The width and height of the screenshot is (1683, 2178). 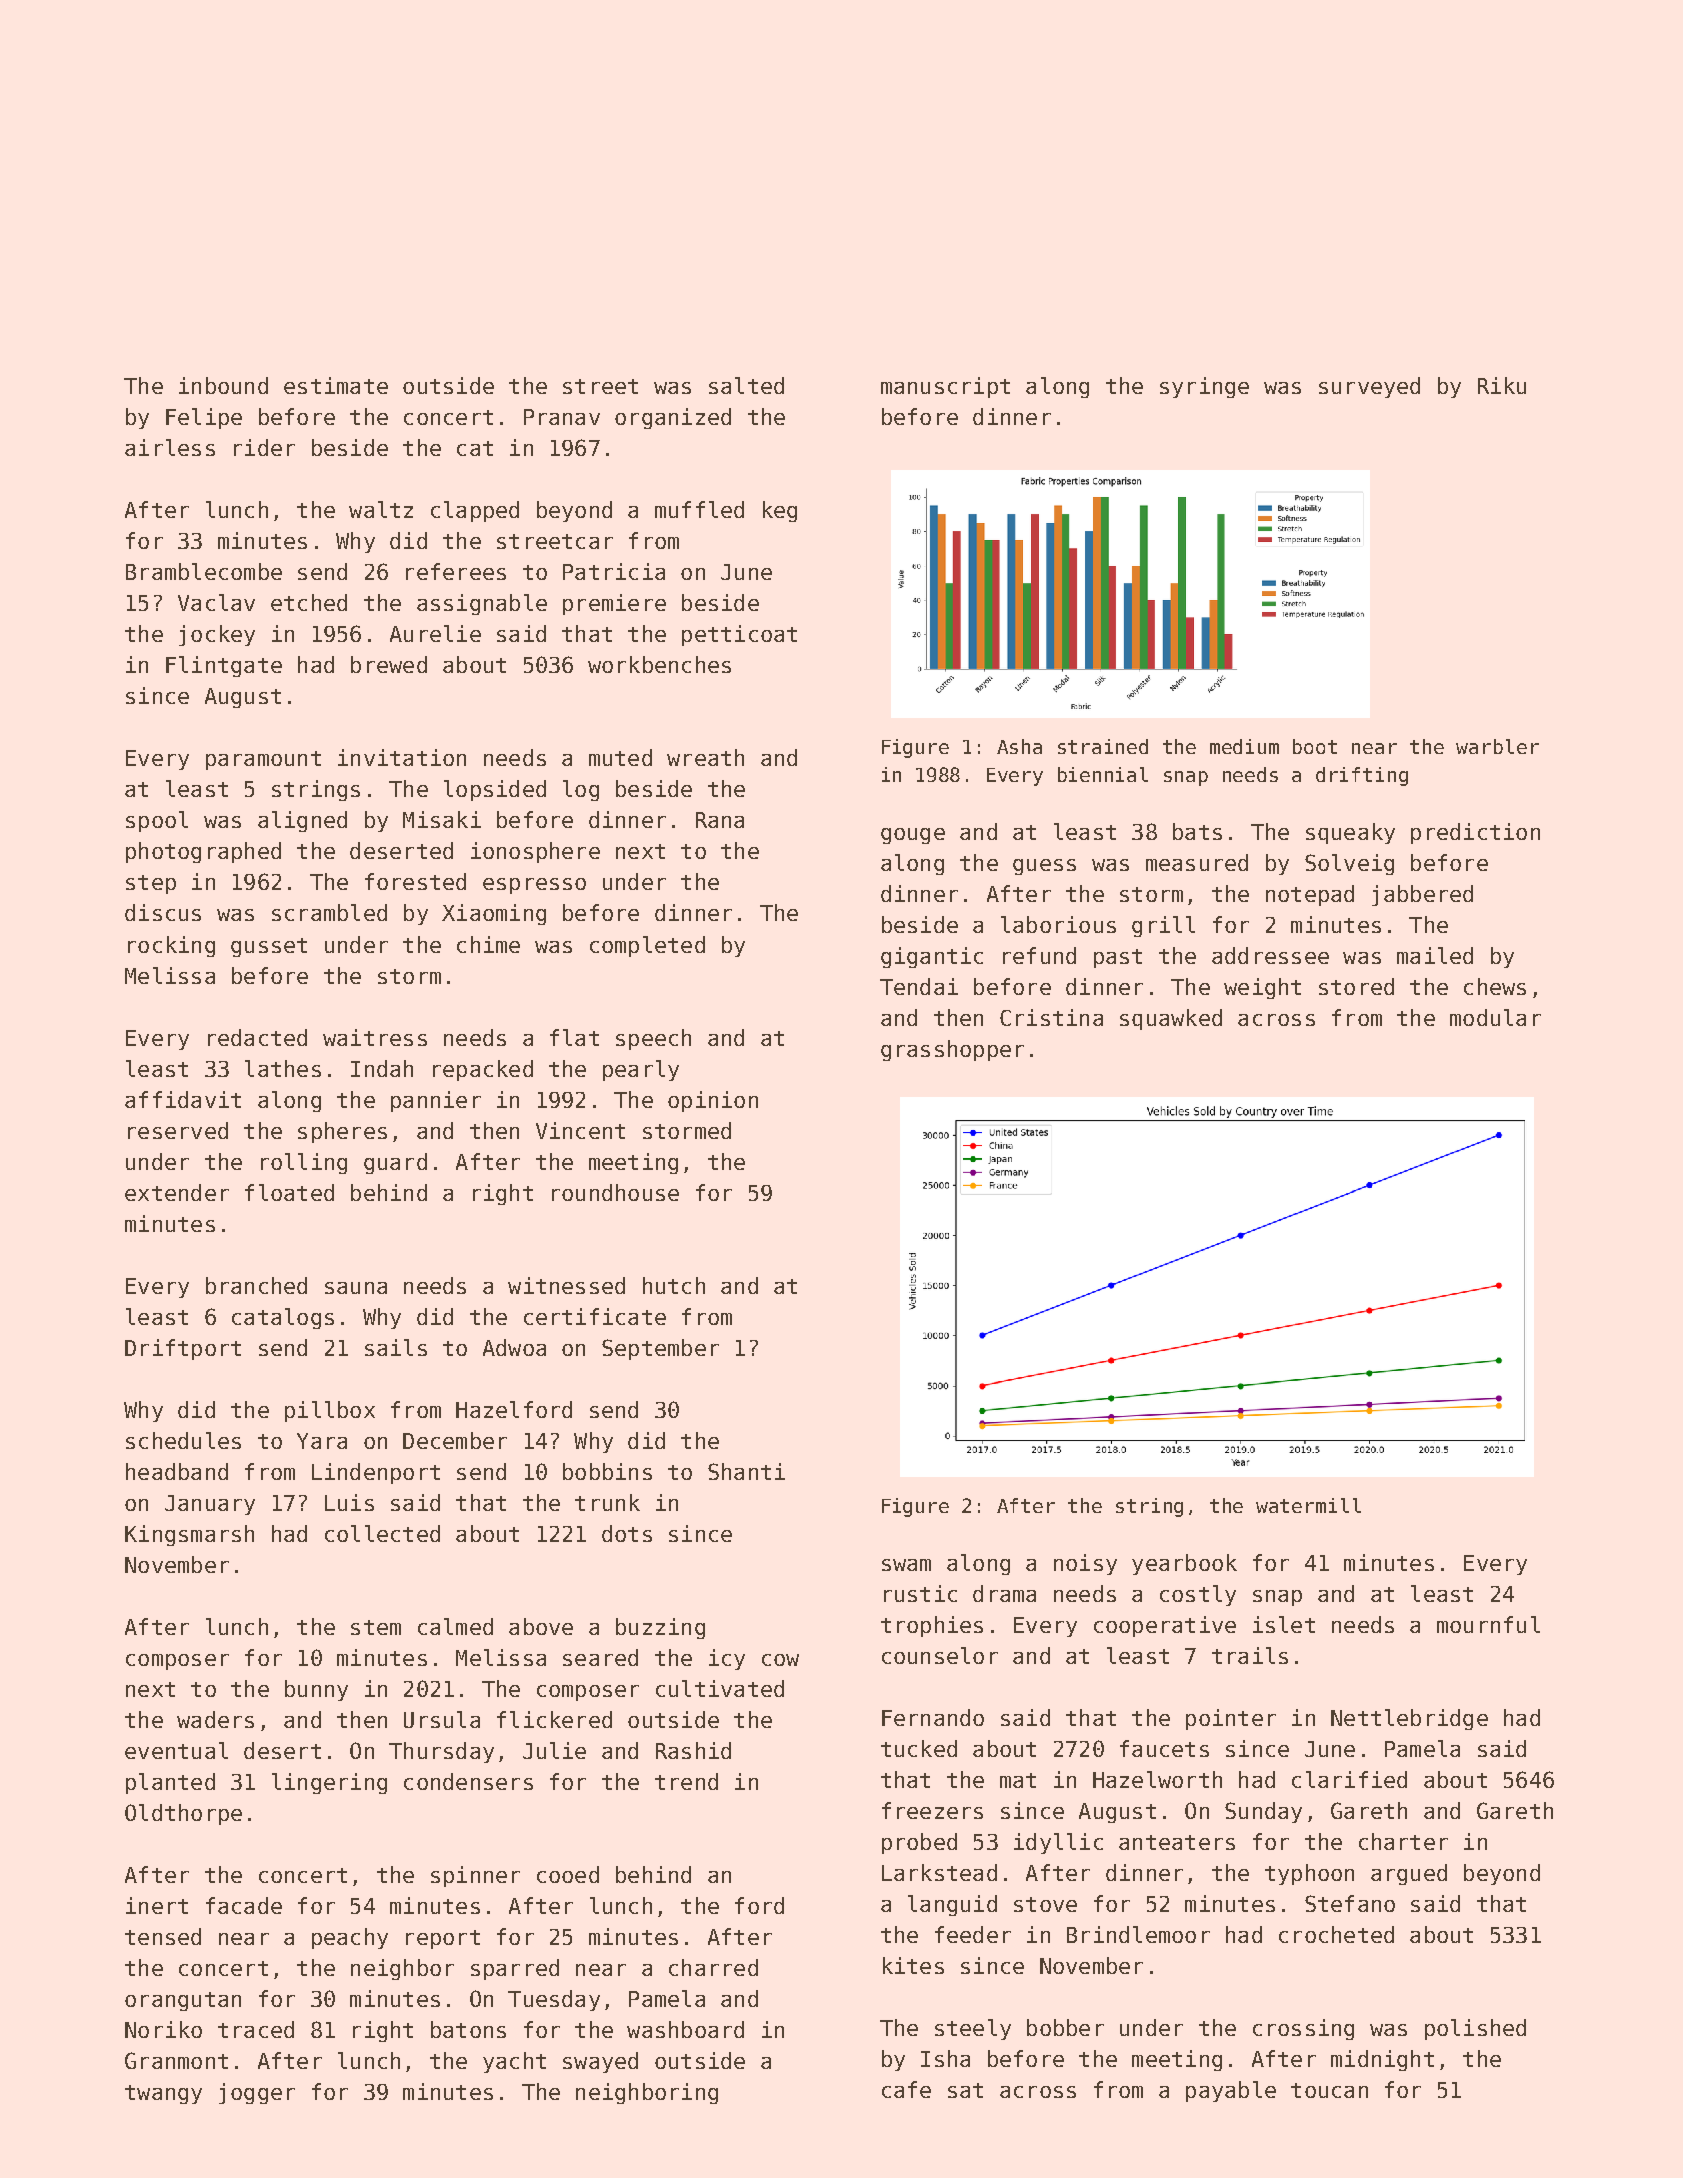 I want to click on speech, so click(x=653, y=1039).
